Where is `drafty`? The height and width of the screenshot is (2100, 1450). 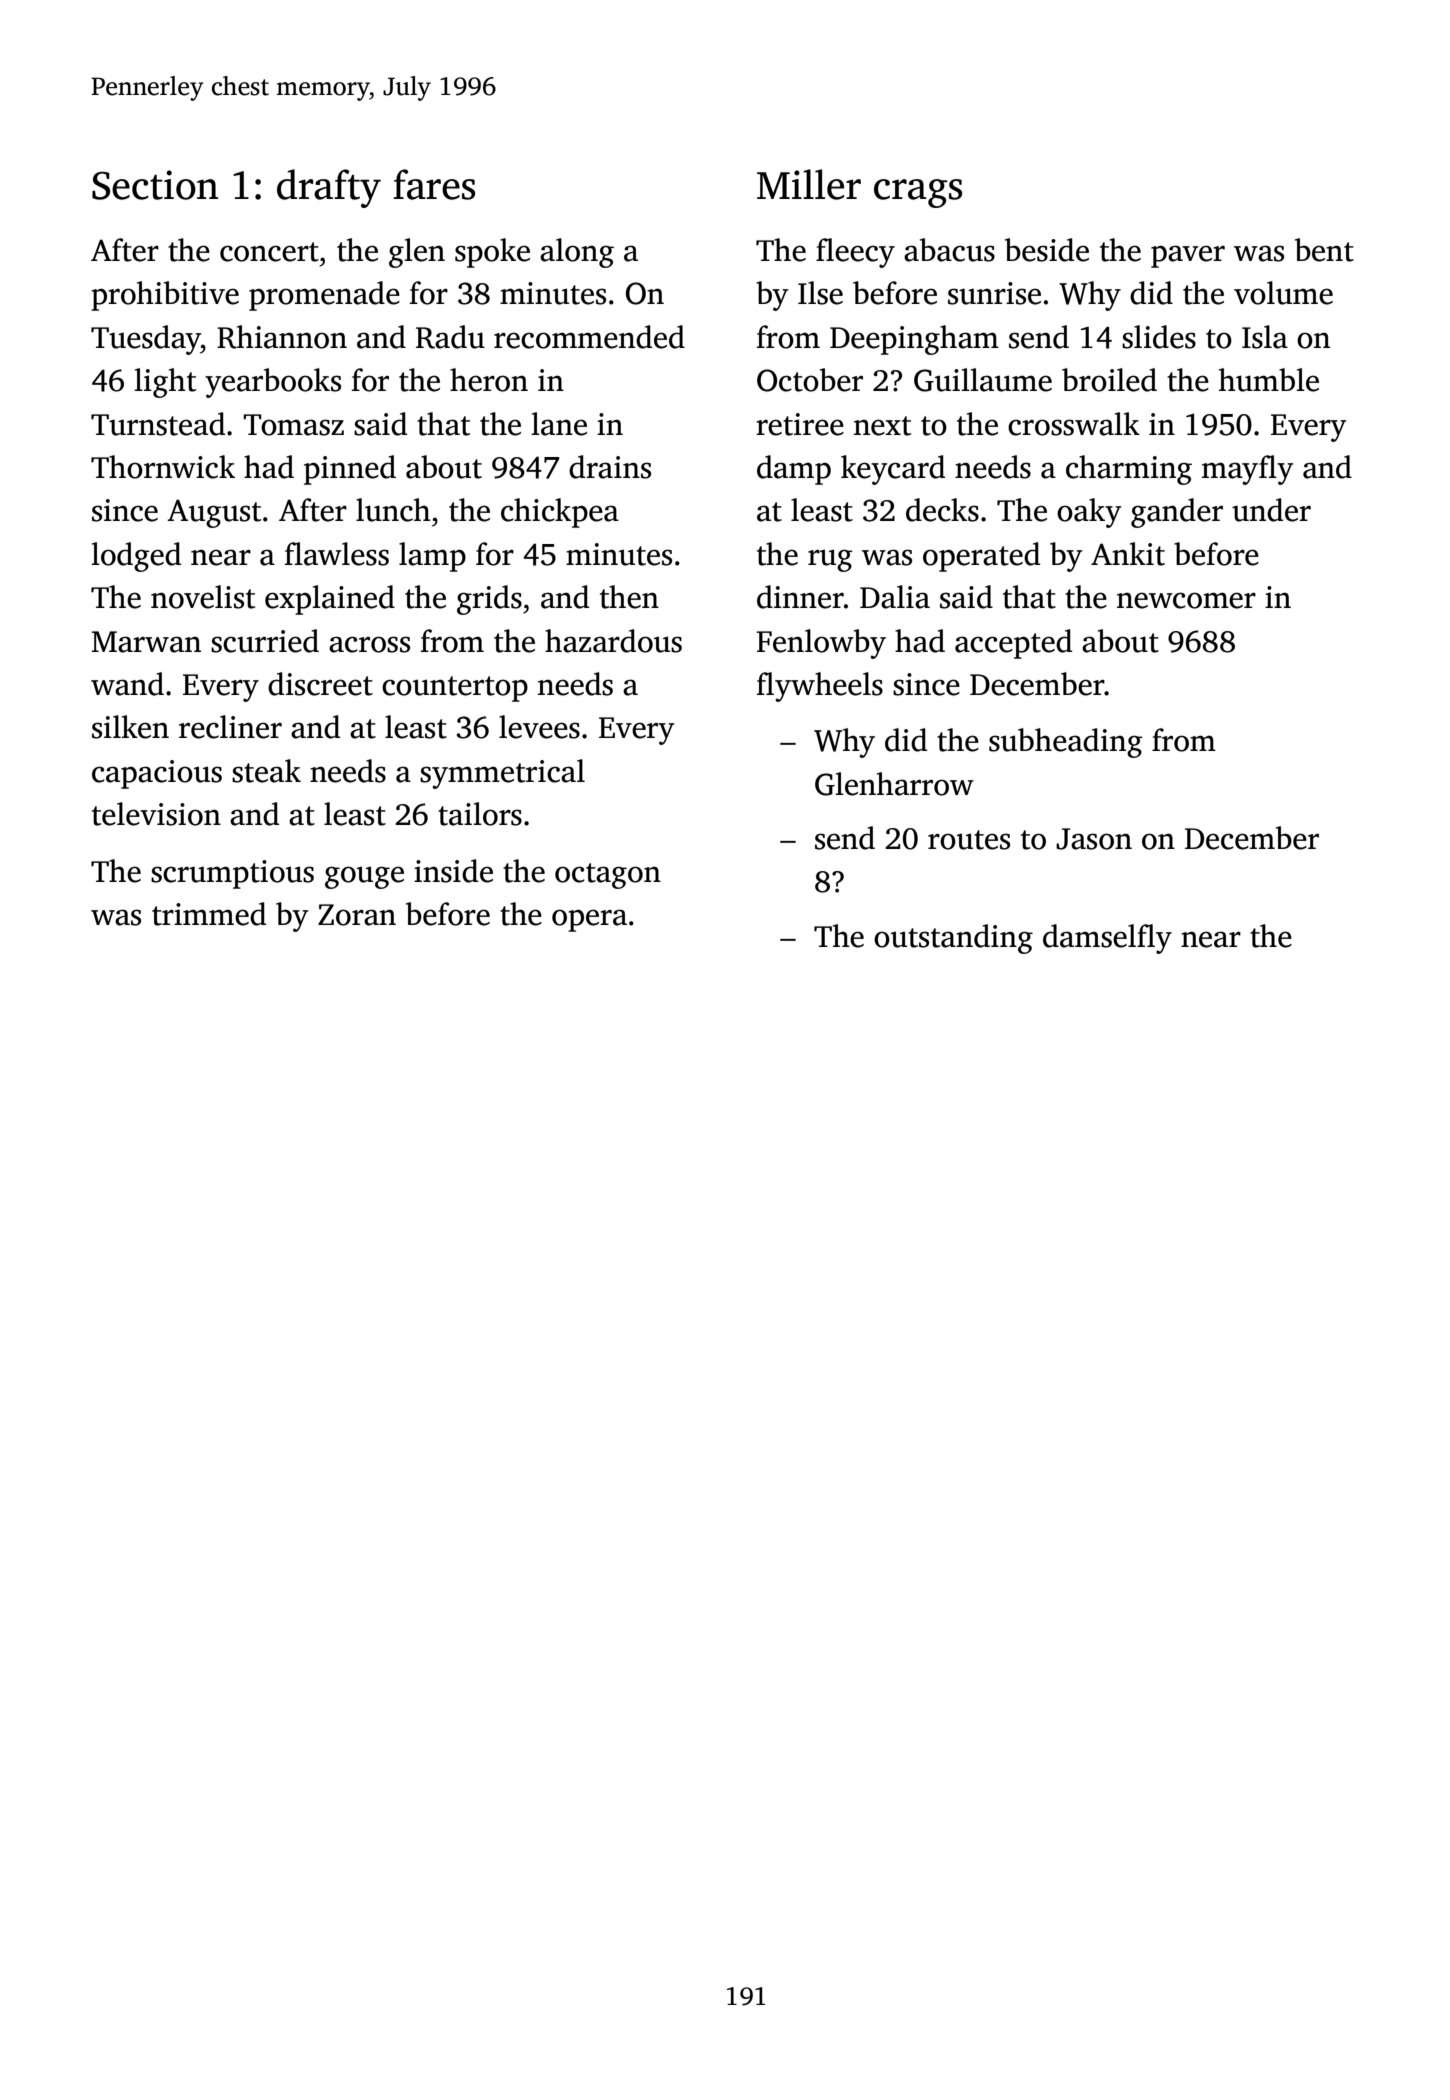 drafty is located at coordinates (329, 188).
